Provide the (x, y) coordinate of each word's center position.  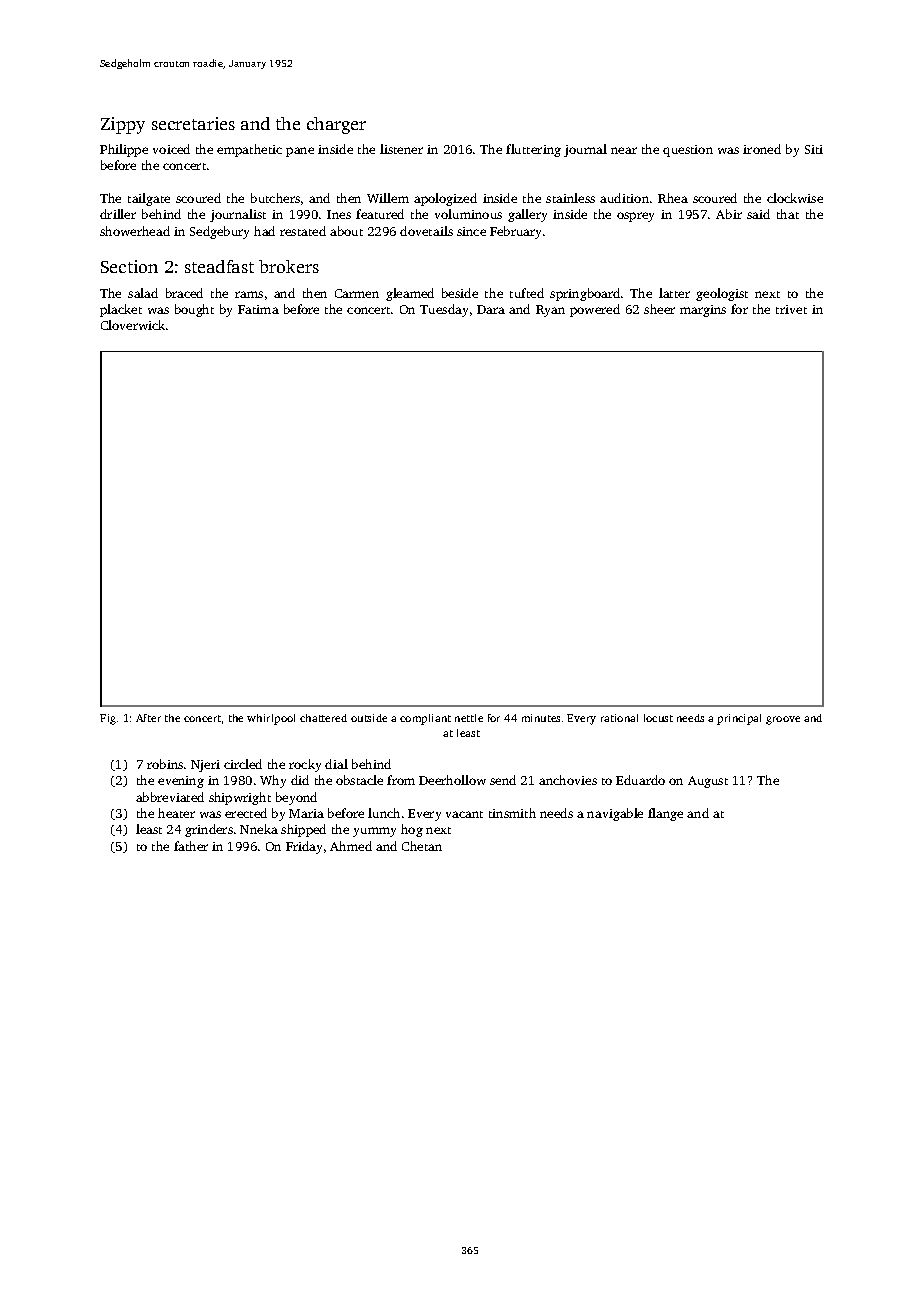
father (191, 846)
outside (369, 718)
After (148, 718)
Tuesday (444, 310)
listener (401, 149)
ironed (762, 149)
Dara (491, 309)
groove (783, 720)
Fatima (258, 309)
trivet (791, 309)
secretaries (193, 123)
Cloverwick (133, 325)
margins (703, 311)
